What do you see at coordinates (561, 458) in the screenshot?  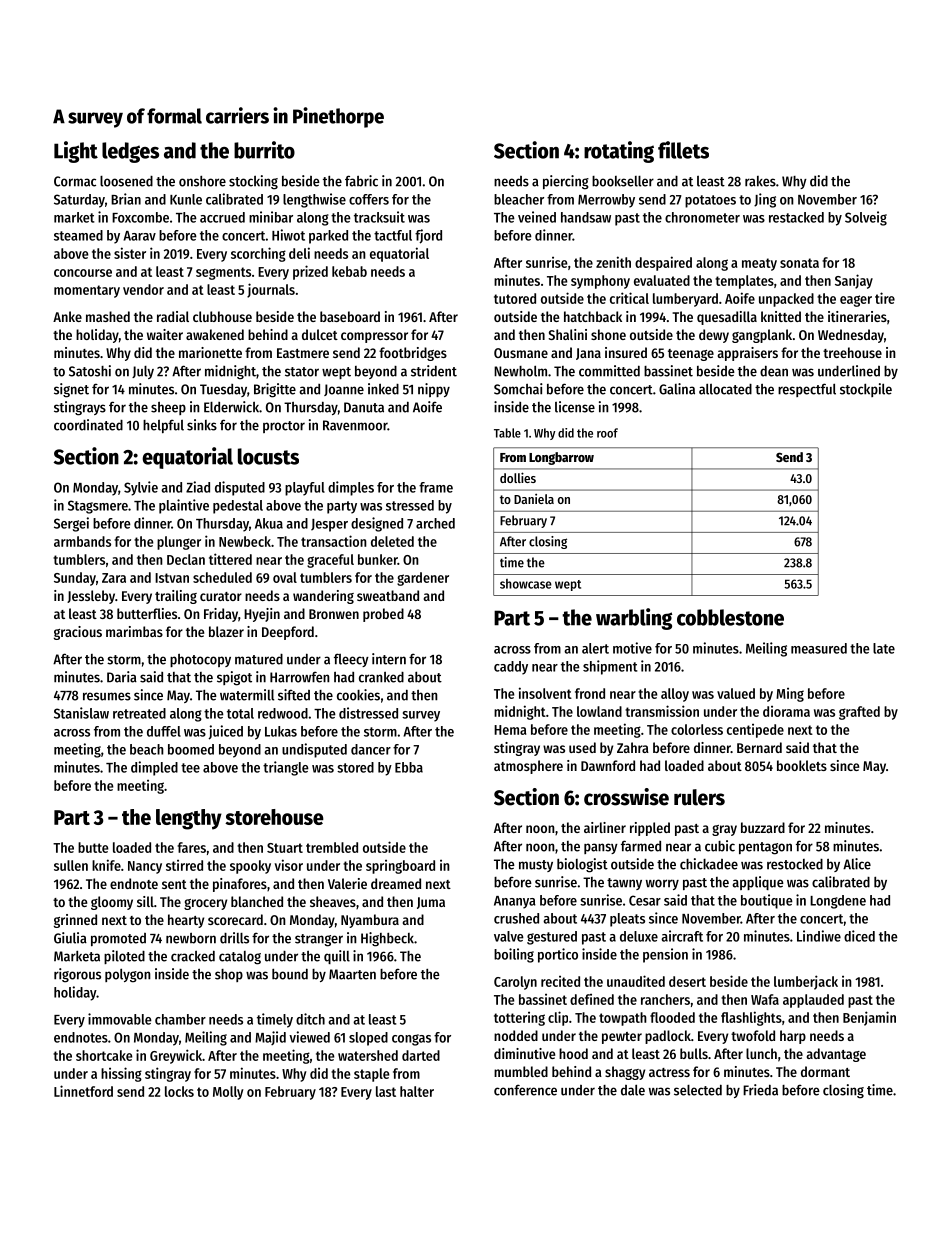 I see `Longbarrow` at bounding box center [561, 458].
